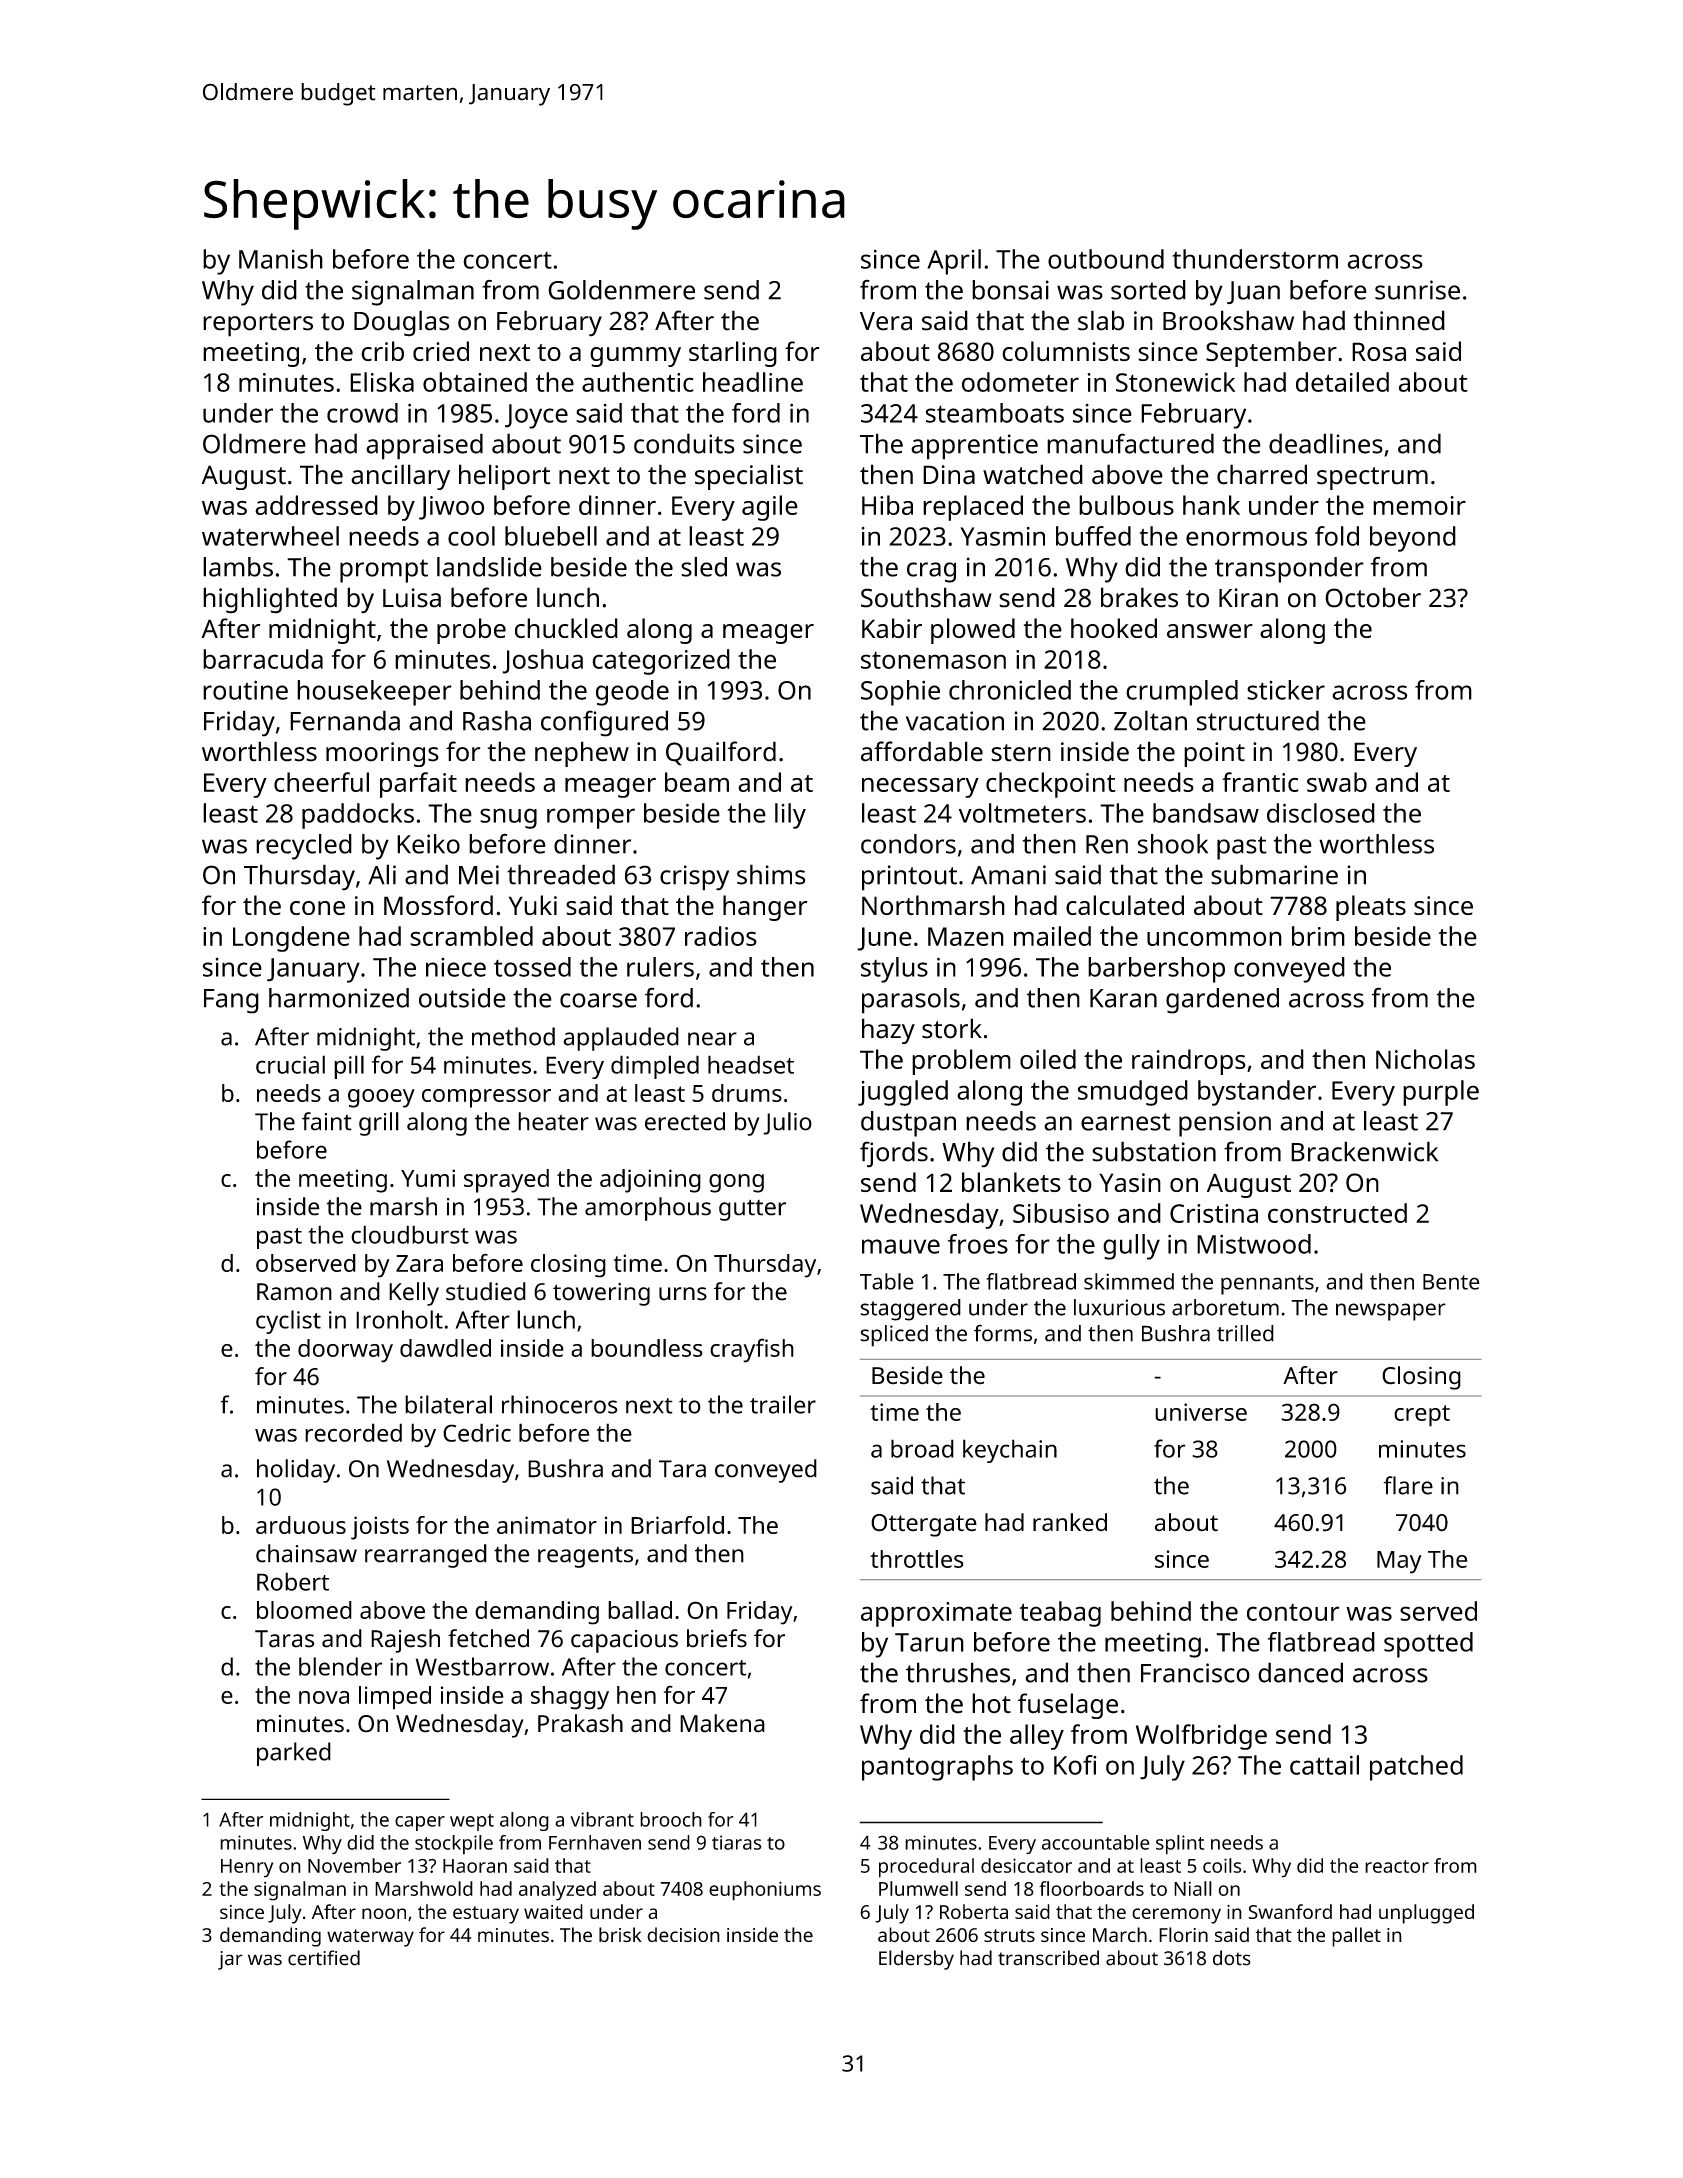 The height and width of the image is (2178, 1683). What do you see at coordinates (1373, 597) in the image?
I see `October` at bounding box center [1373, 597].
